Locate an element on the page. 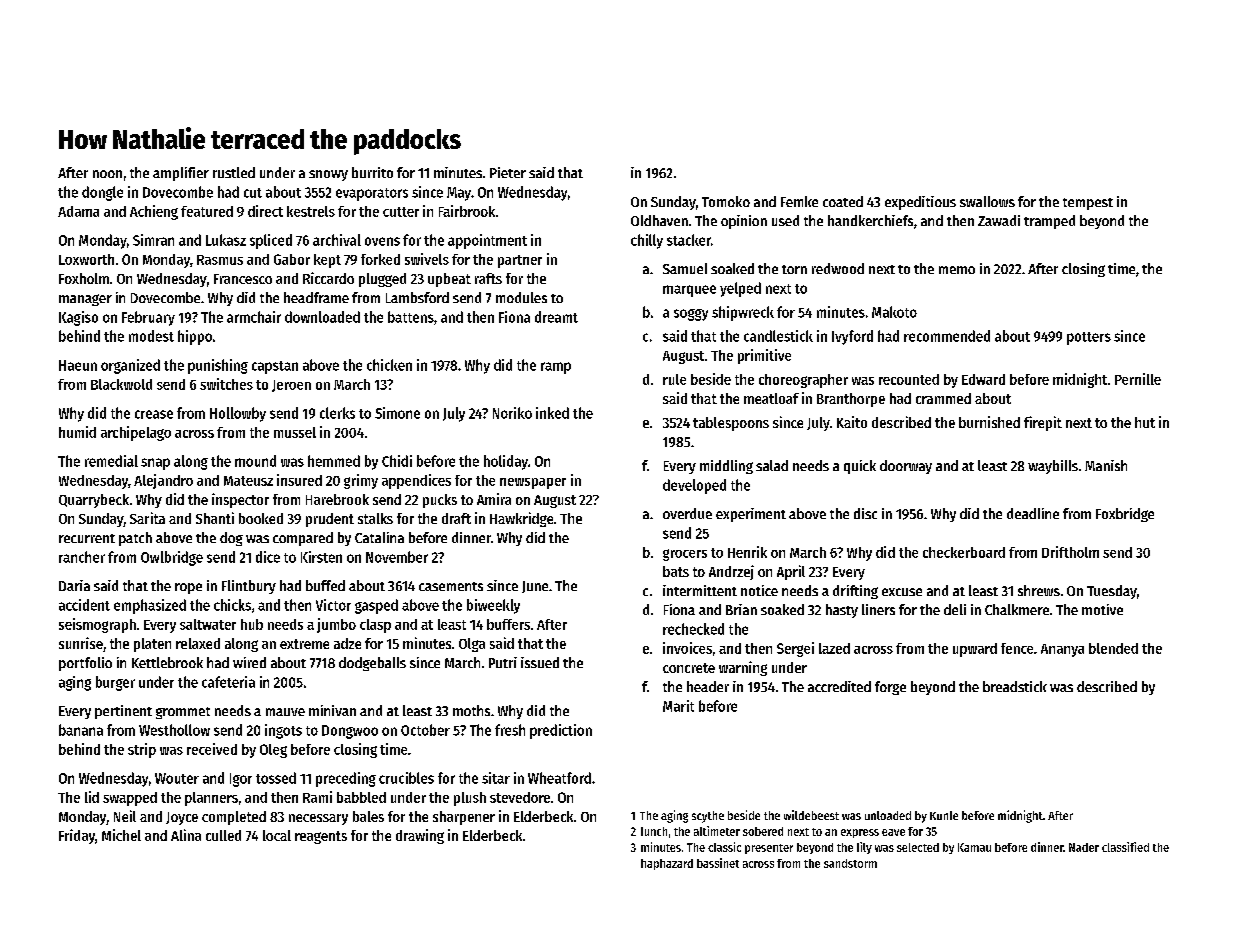 The width and height of the document is (1233, 952). haphazard is located at coordinates (667, 864).
